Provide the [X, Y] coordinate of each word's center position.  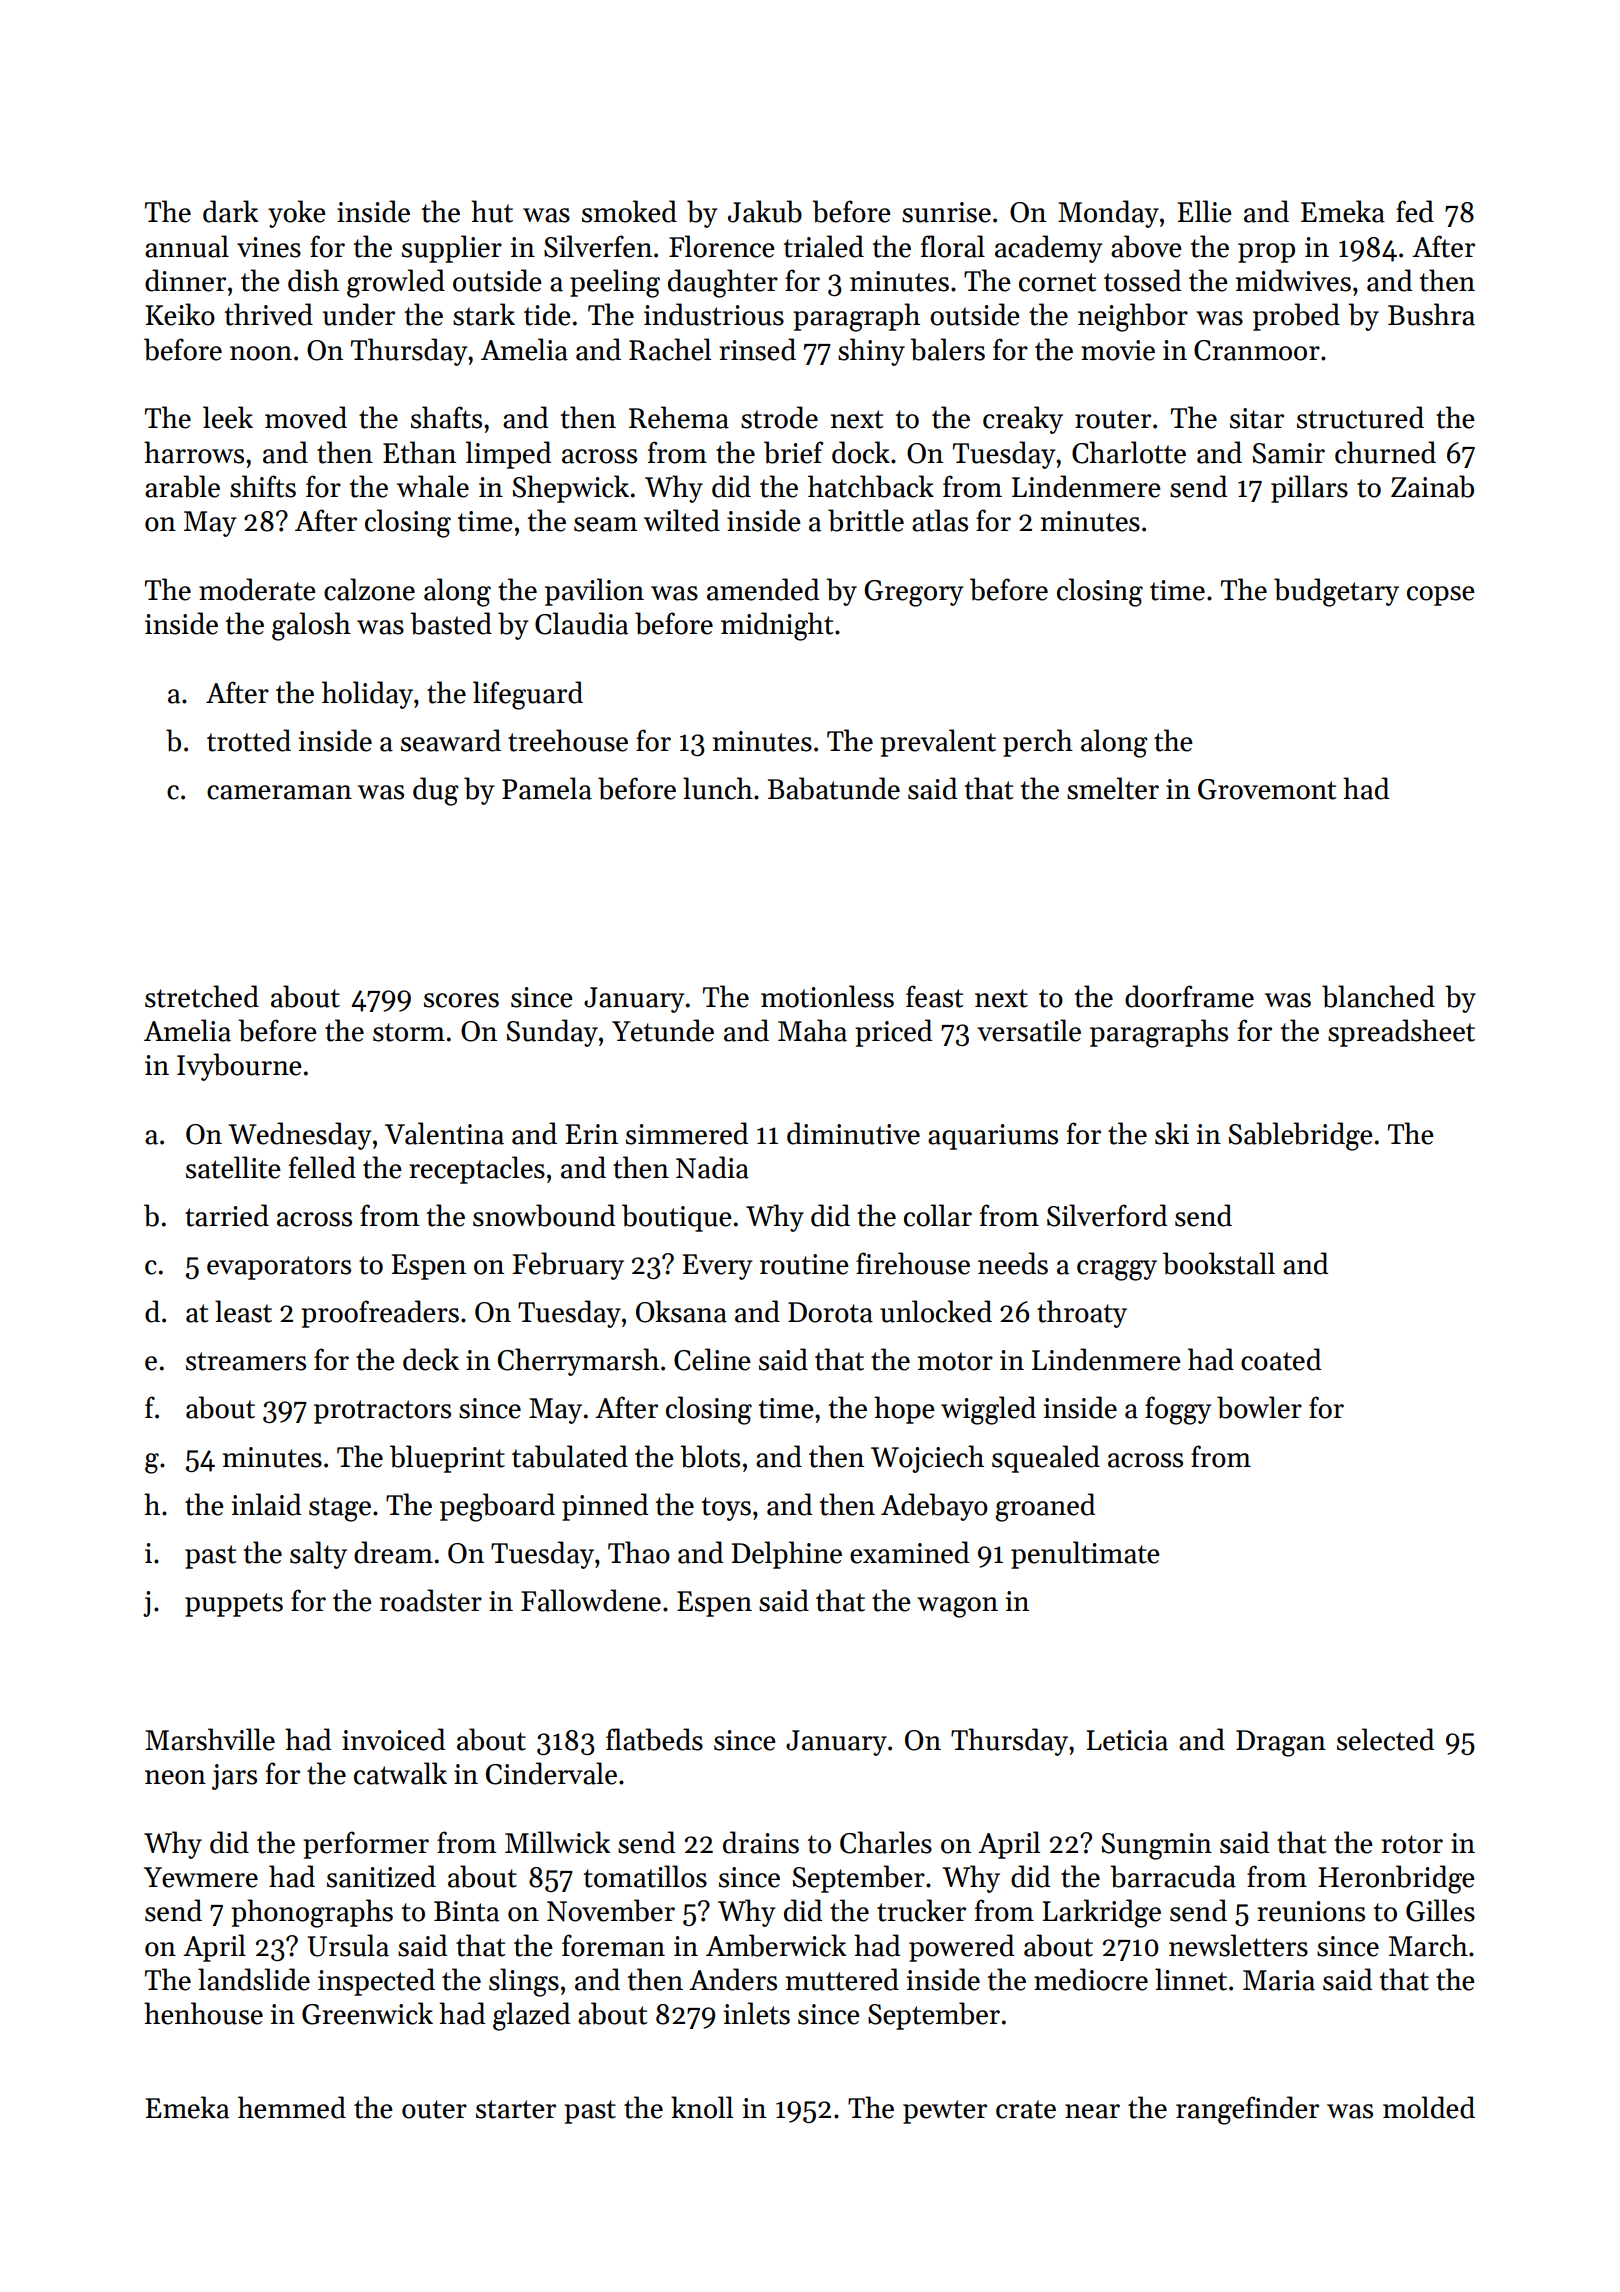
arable [182, 486]
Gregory [914, 593]
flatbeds [654, 1739]
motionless [827, 996]
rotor [1412, 1844]
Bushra [1431, 314]
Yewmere [201, 1877]
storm [409, 1032]
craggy [1117, 1270]
